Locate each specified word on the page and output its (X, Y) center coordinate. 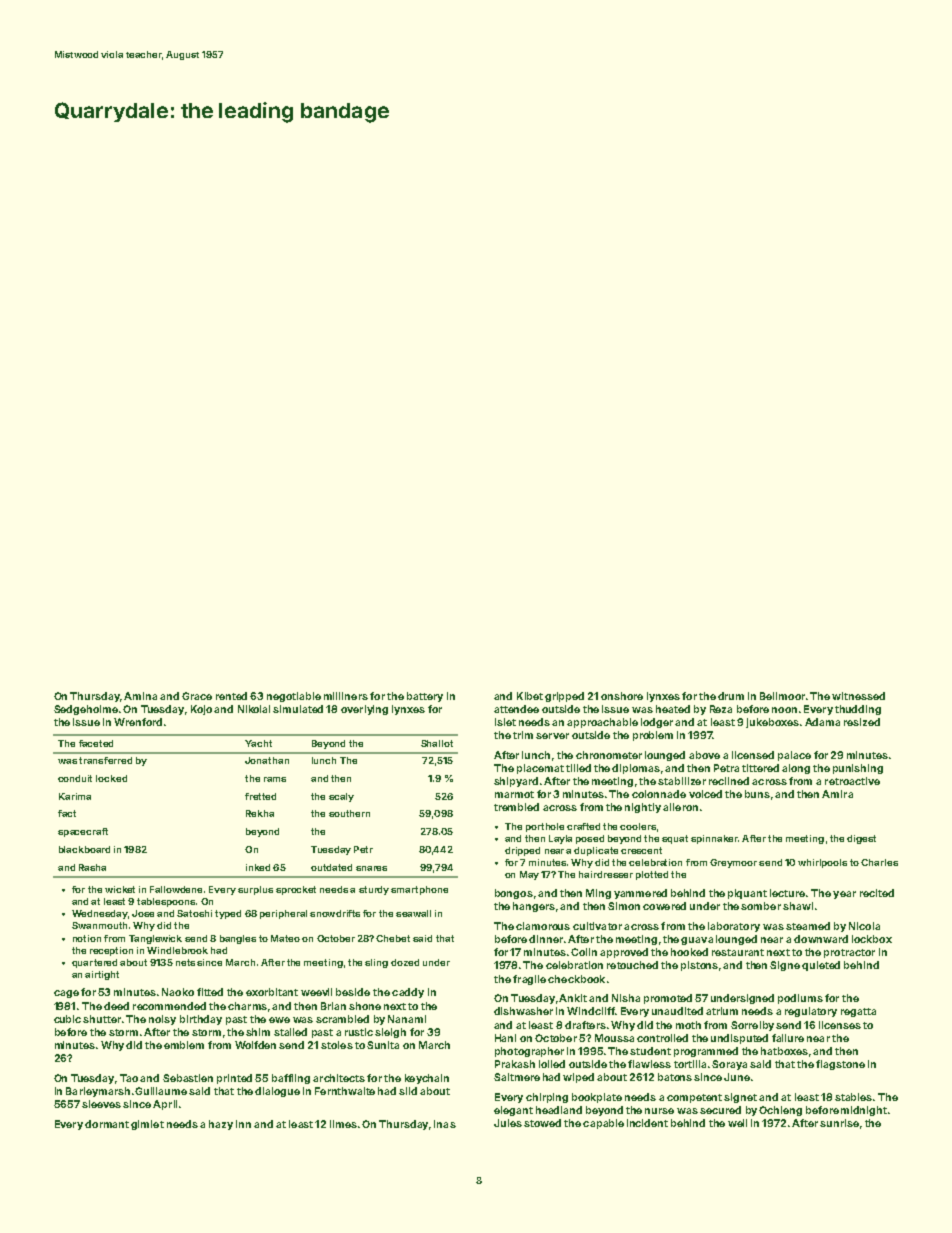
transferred (105, 760)
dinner (546, 939)
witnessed (858, 696)
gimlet (147, 1125)
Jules (508, 1123)
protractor (849, 953)
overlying (364, 710)
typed (228, 914)
